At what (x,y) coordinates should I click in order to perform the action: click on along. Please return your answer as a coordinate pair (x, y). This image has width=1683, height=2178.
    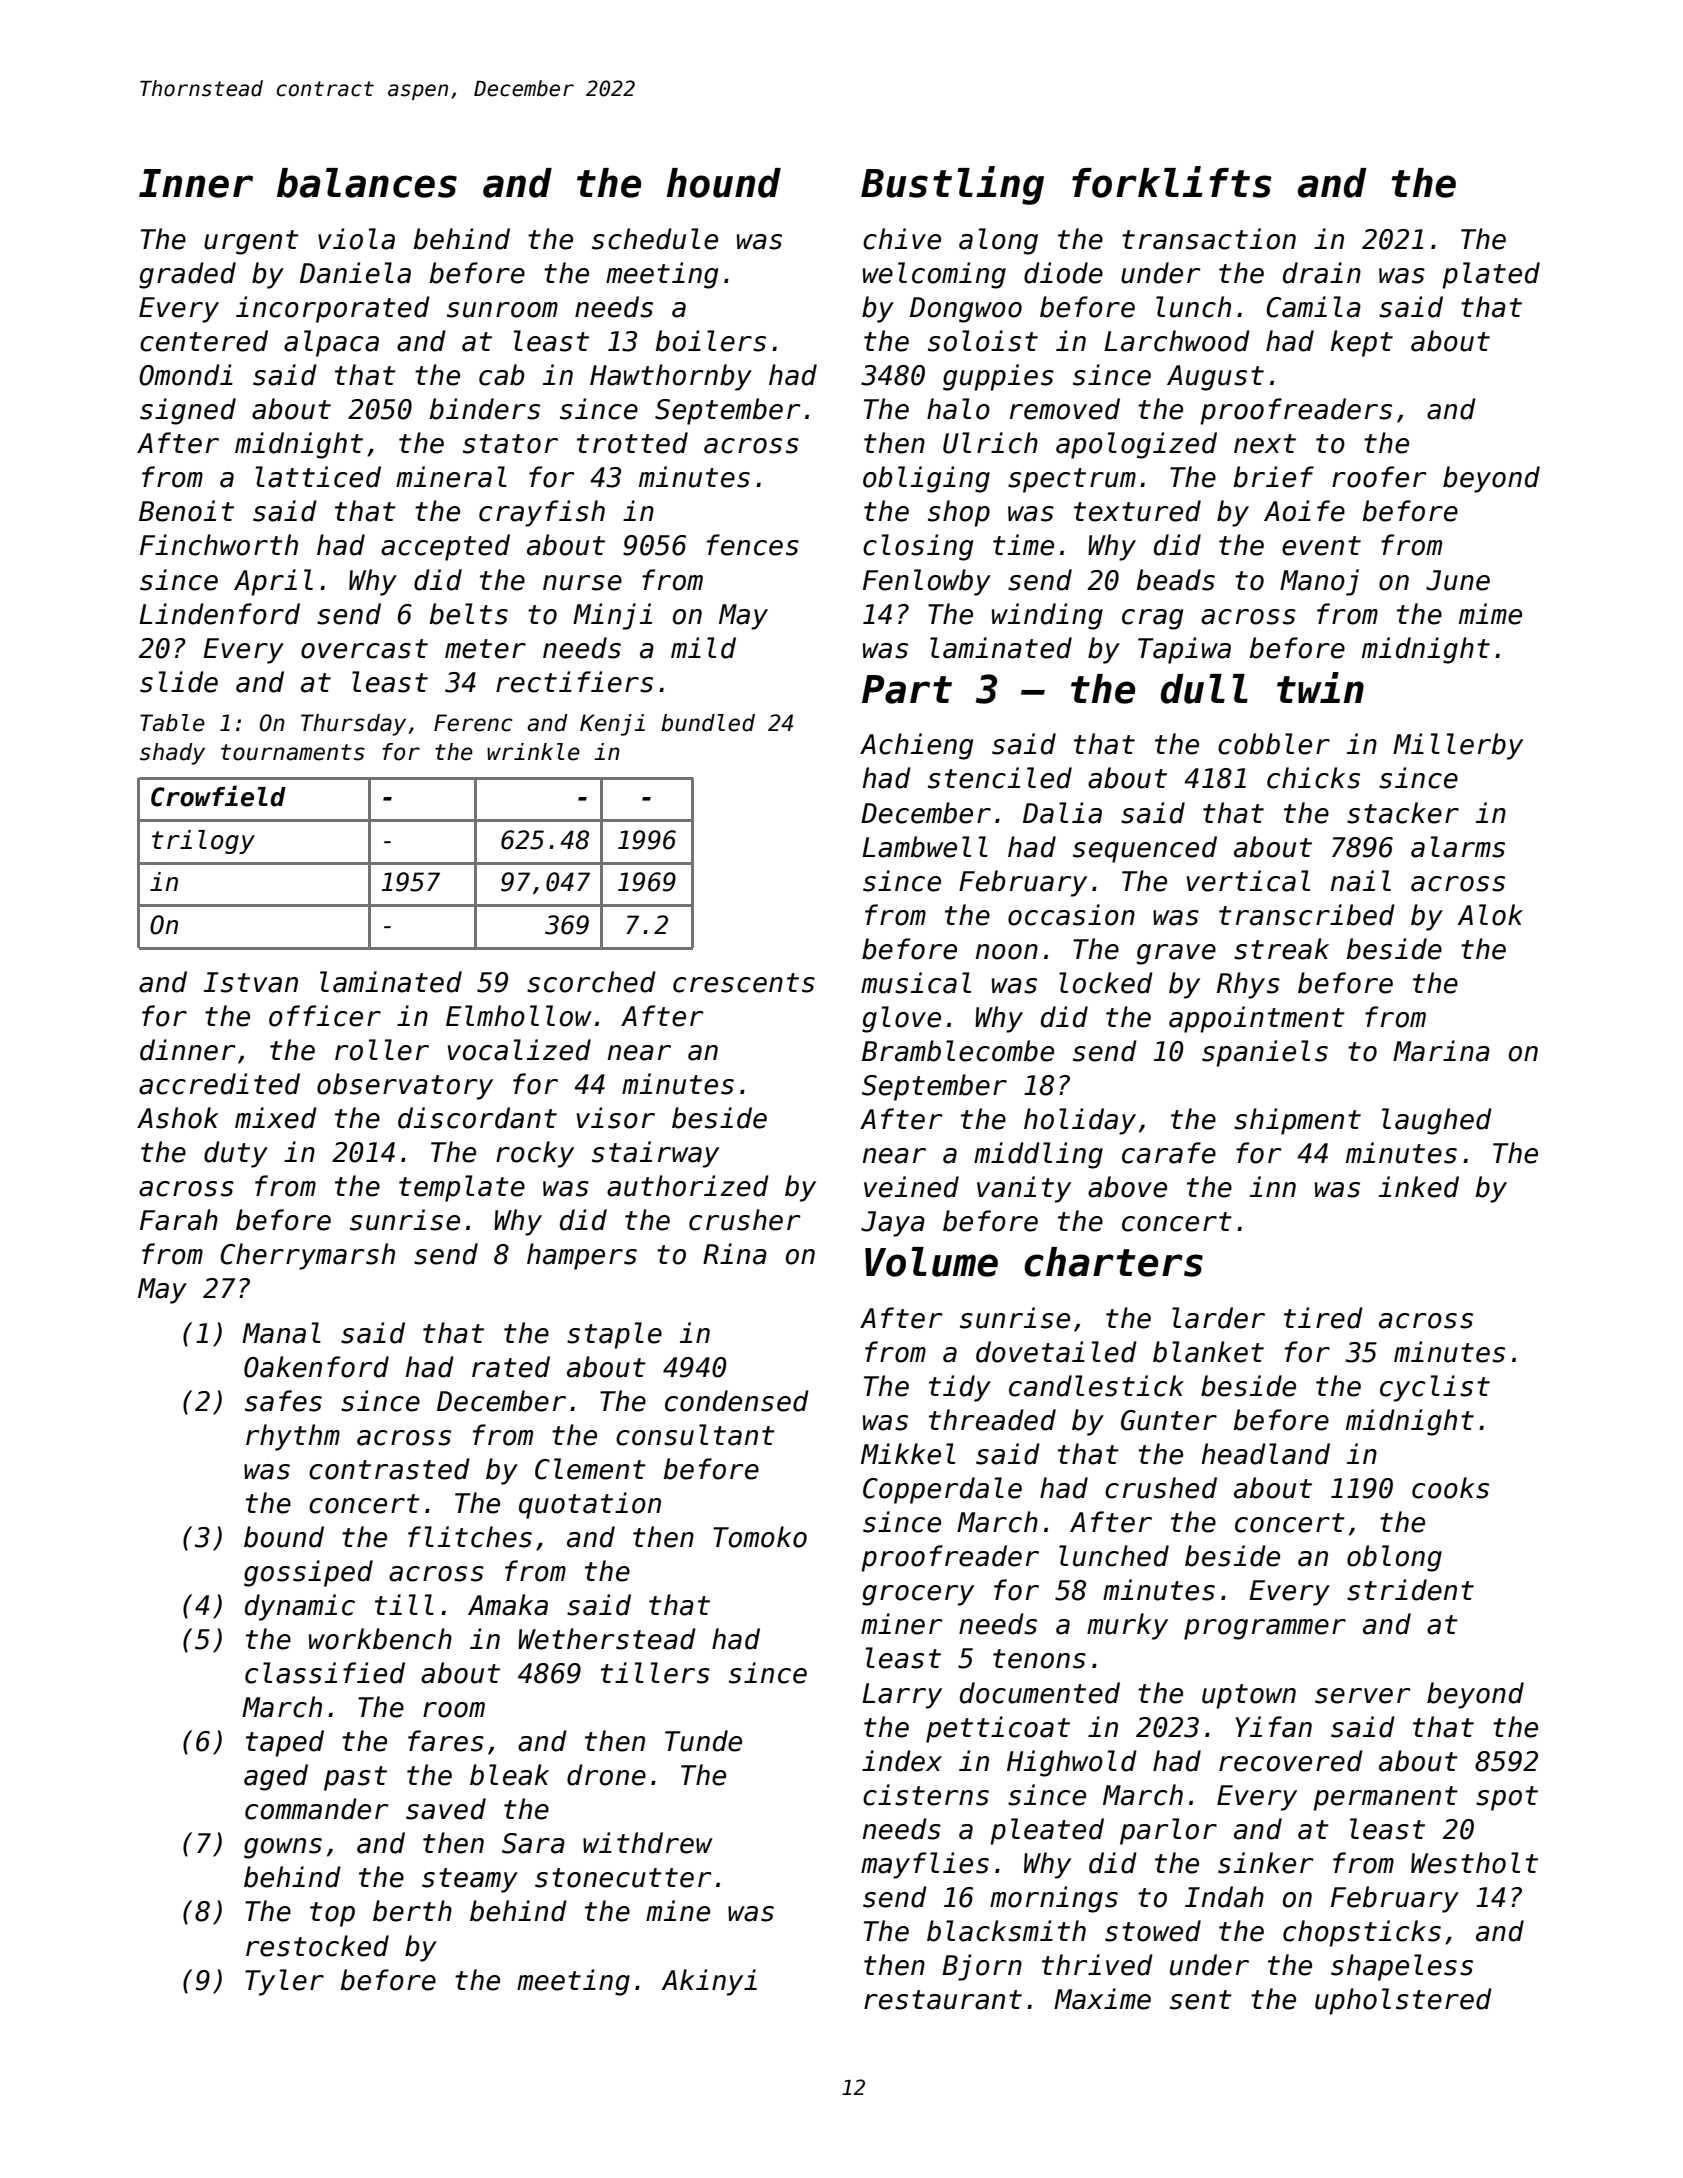
    Looking at the image, I should click on (998, 241).
